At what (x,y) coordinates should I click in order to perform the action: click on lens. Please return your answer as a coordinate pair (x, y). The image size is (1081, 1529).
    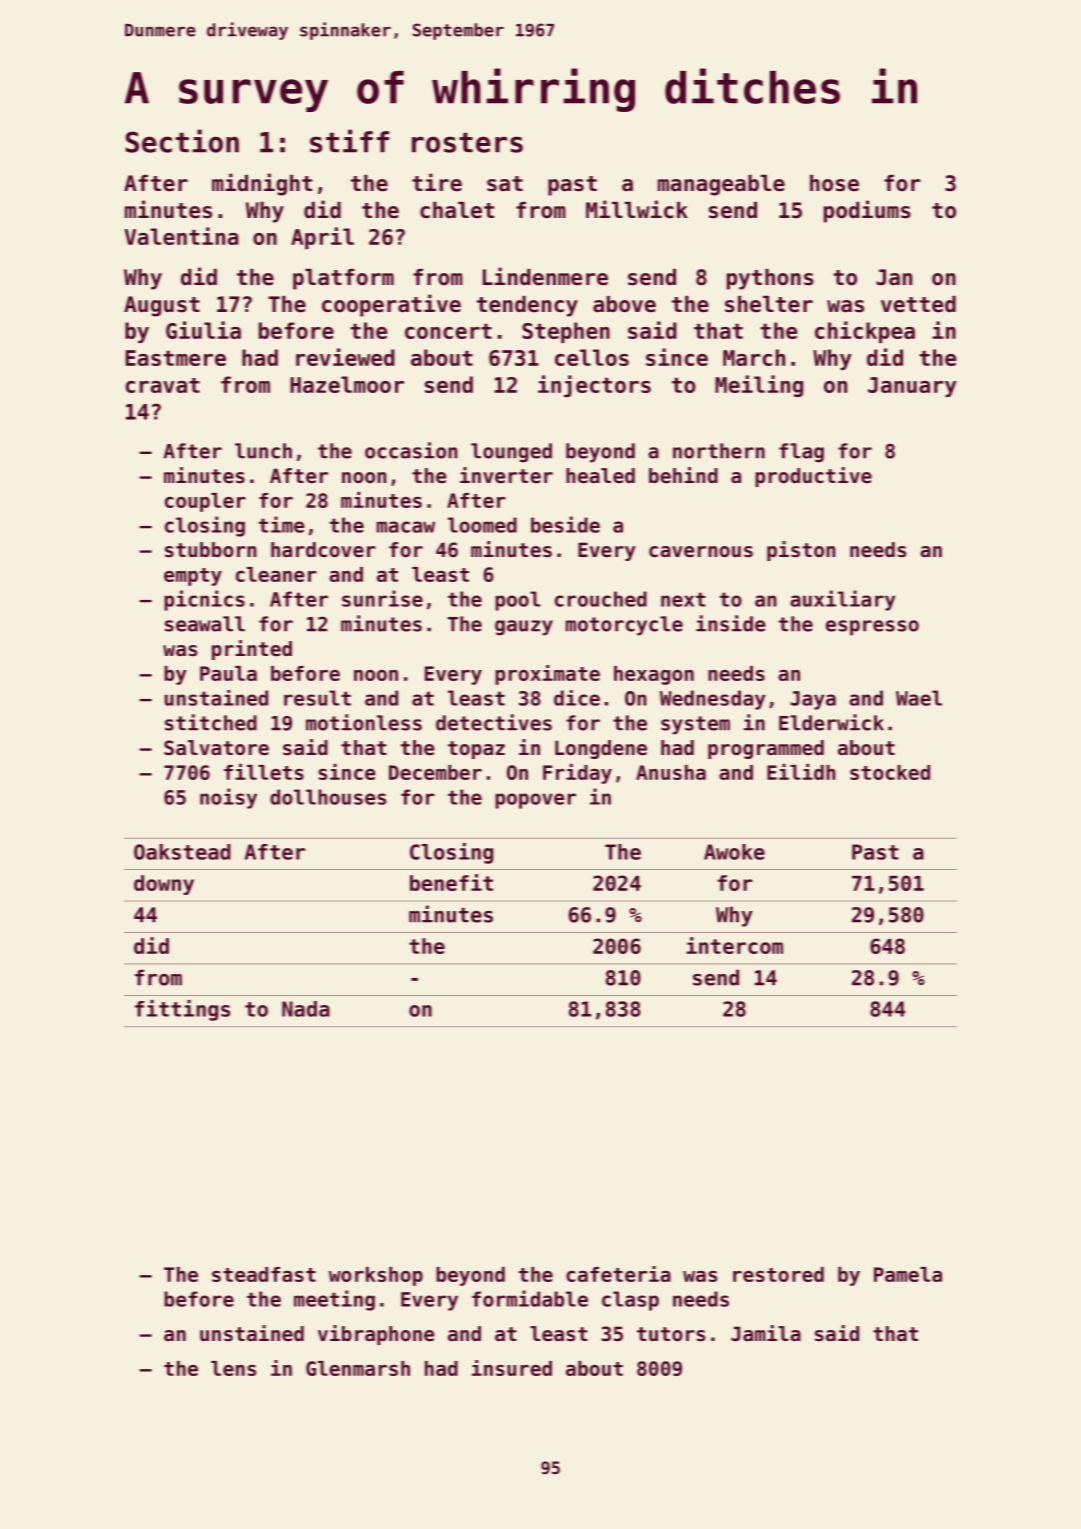
    Looking at the image, I should click on (233, 1368).
